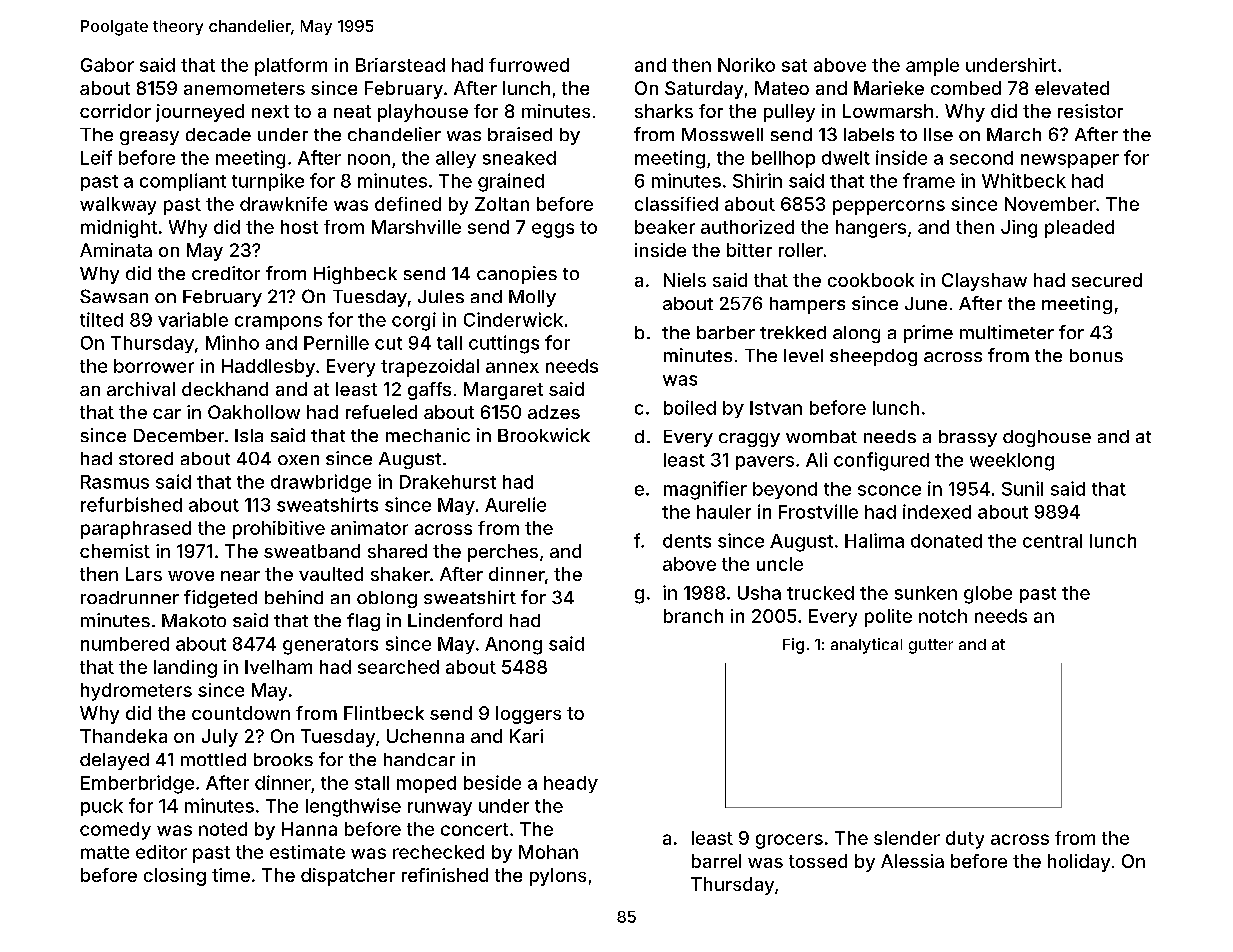 Image resolution: width=1233 pixels, height=952 pixels. What do you see at coordinates (381, 412) in the page?
I see `refueled` at bounding box center [381, 412].
